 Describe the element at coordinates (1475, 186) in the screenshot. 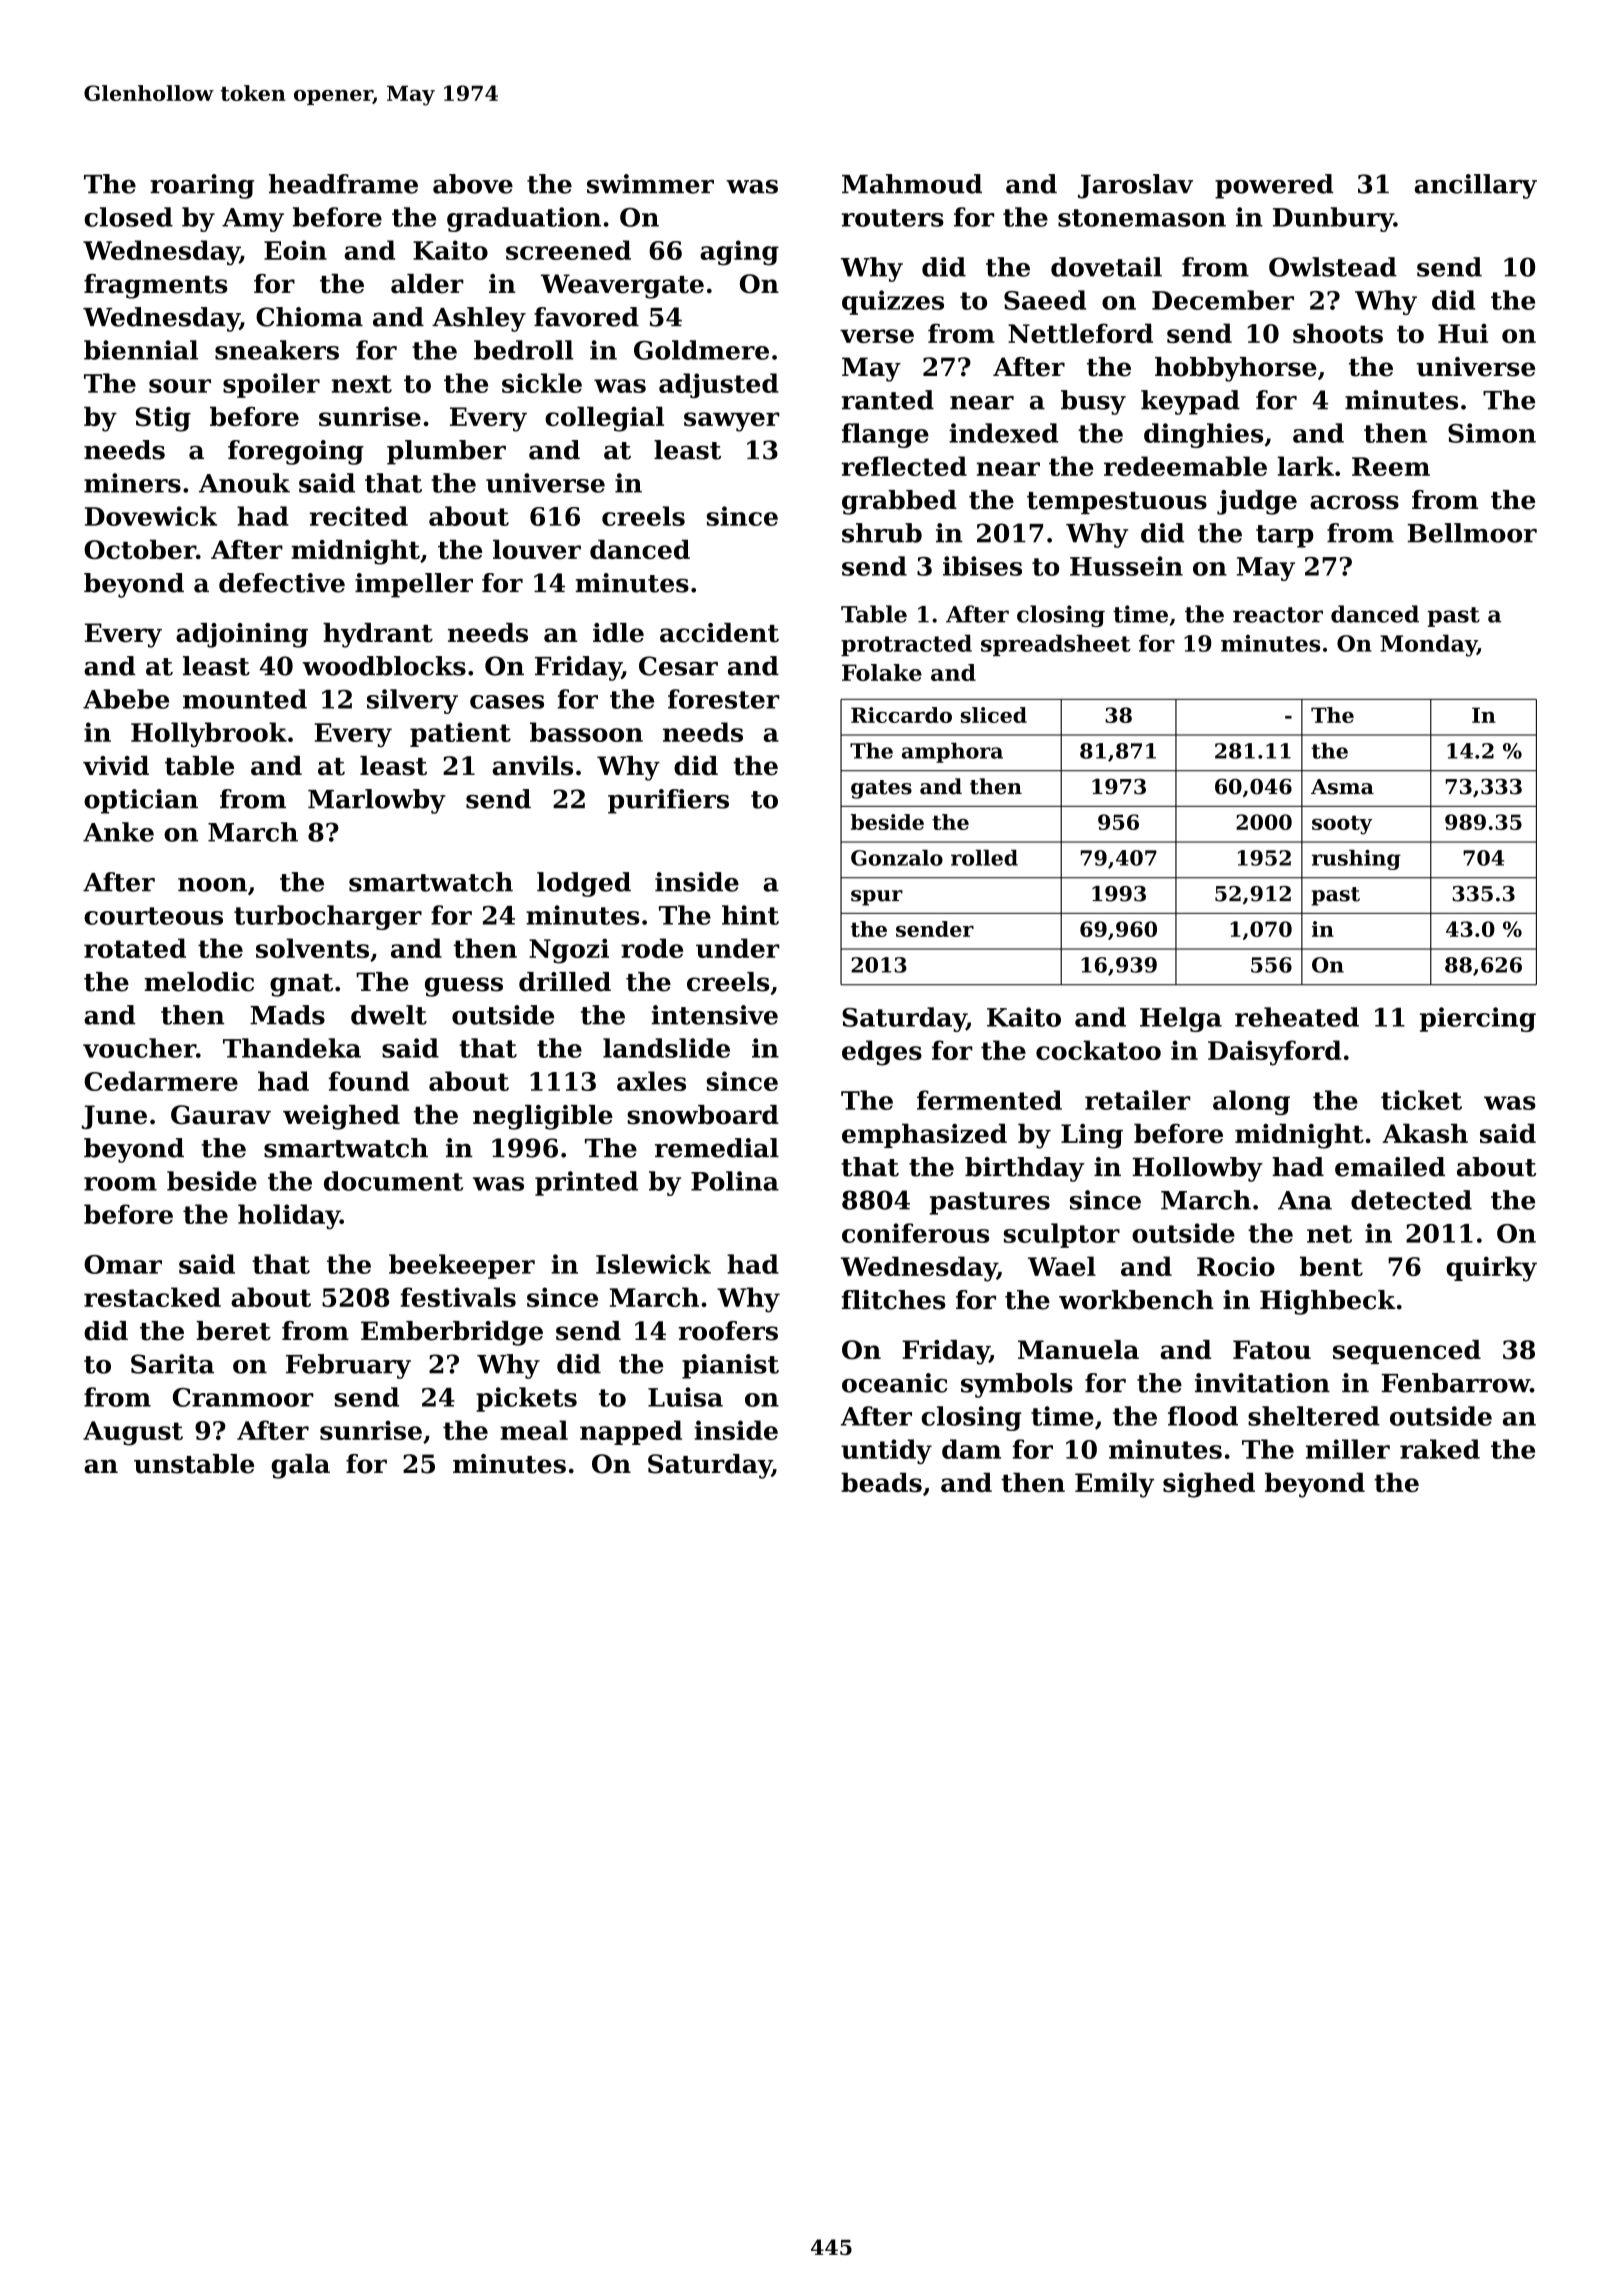

I see `ancillary` at that location.
